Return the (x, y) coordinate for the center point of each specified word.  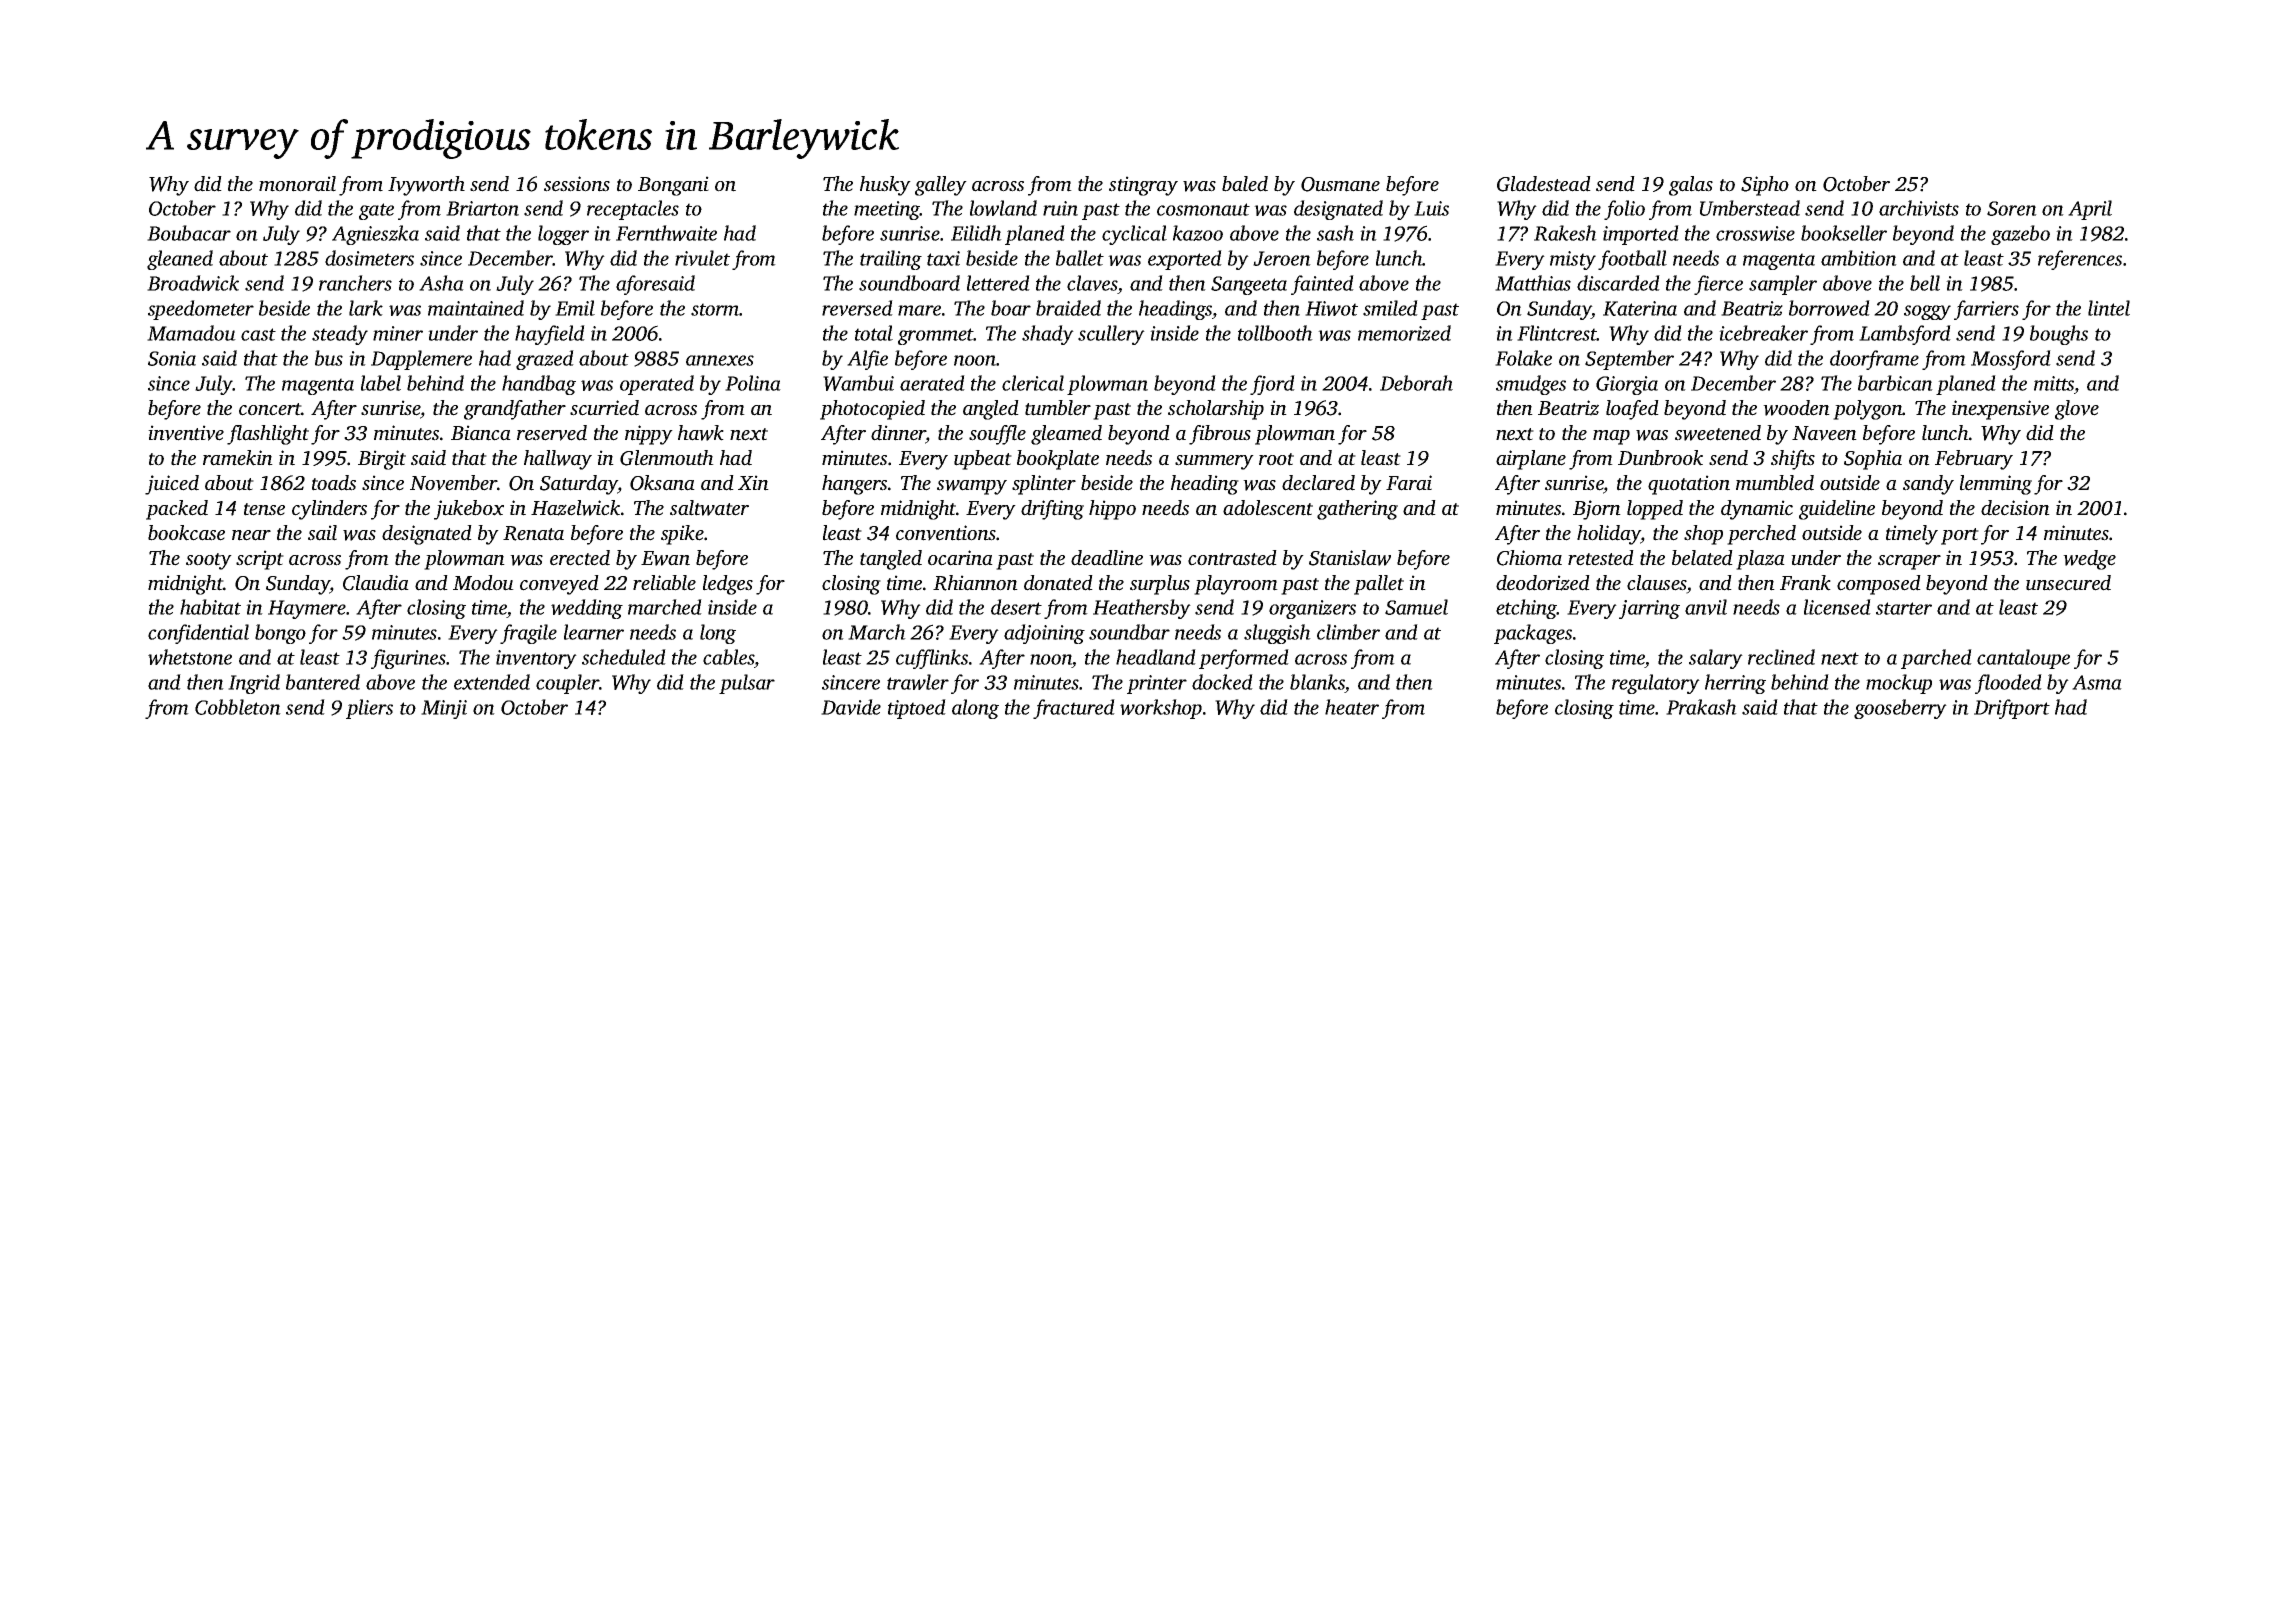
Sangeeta (1249, 285)
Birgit (382, 460)
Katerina (1640, 308)
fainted (1322, 285)
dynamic (1757, 510)
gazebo (2020, 235)
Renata (533, 533)
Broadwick (193, 283)
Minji (444, 709)
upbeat (983, 460)
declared (1318, 483)
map (1611, 437)
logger (563, 235)
